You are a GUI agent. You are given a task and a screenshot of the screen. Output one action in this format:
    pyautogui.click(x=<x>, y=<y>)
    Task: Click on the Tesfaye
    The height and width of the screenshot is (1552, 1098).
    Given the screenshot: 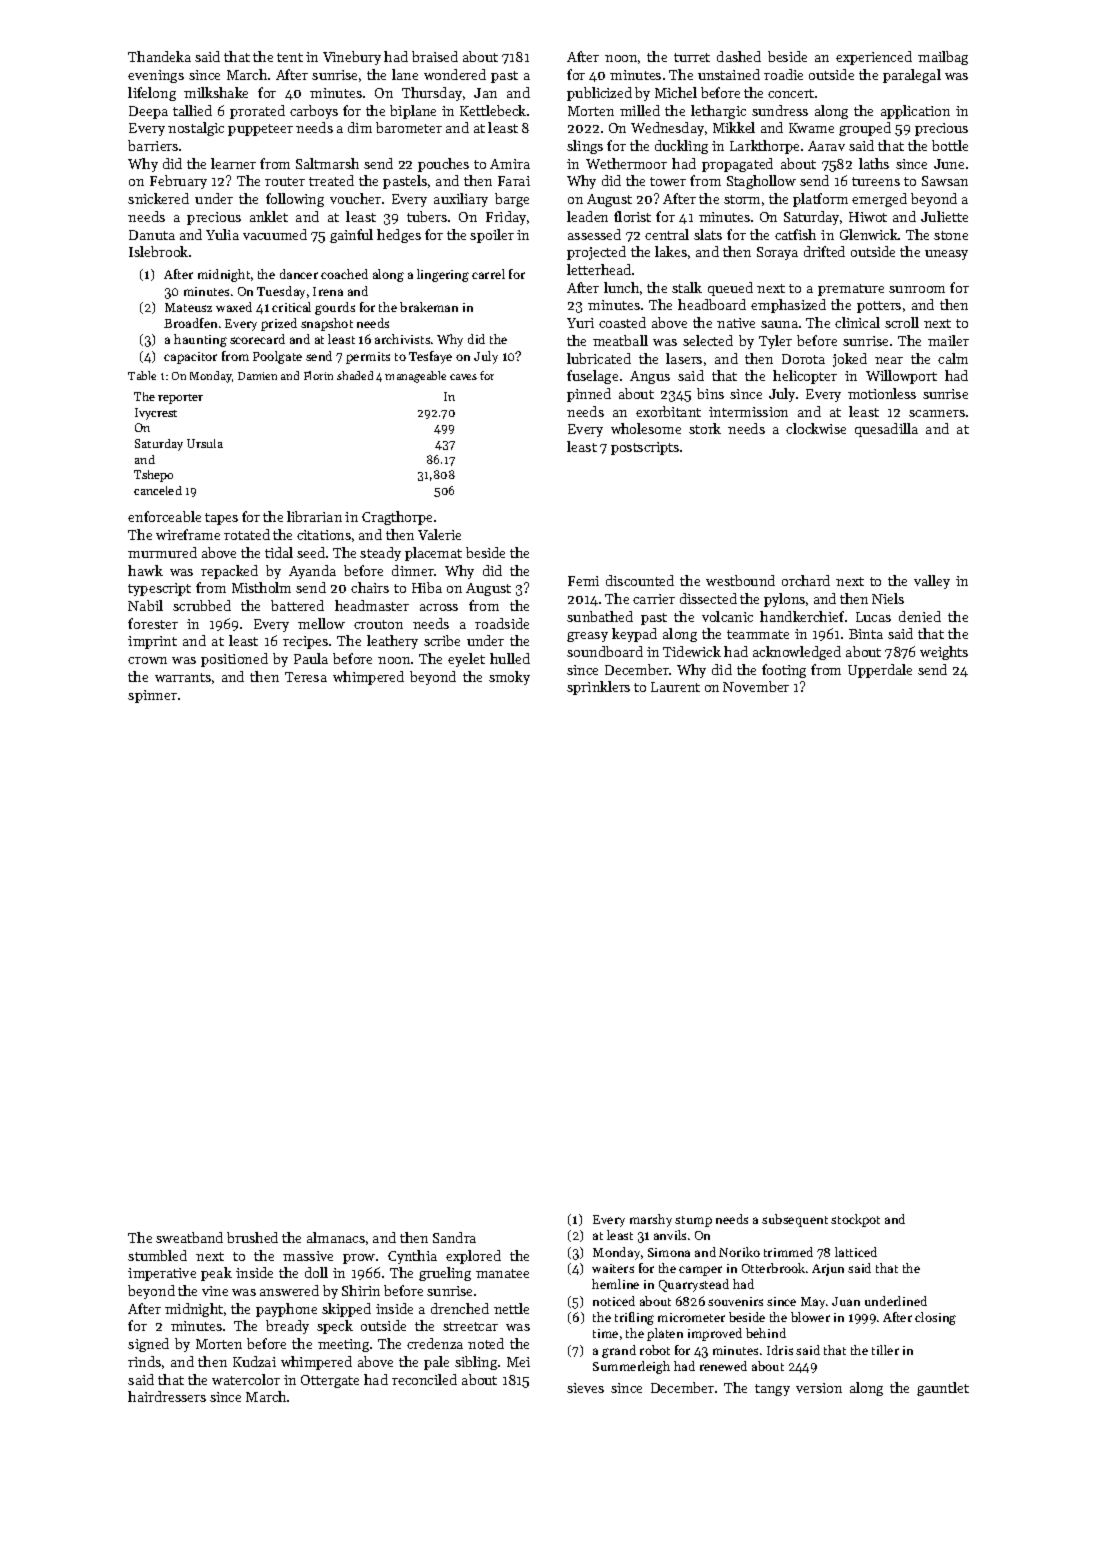 What is the action you would take?
    pyautogui.click(x=430, y=357)
